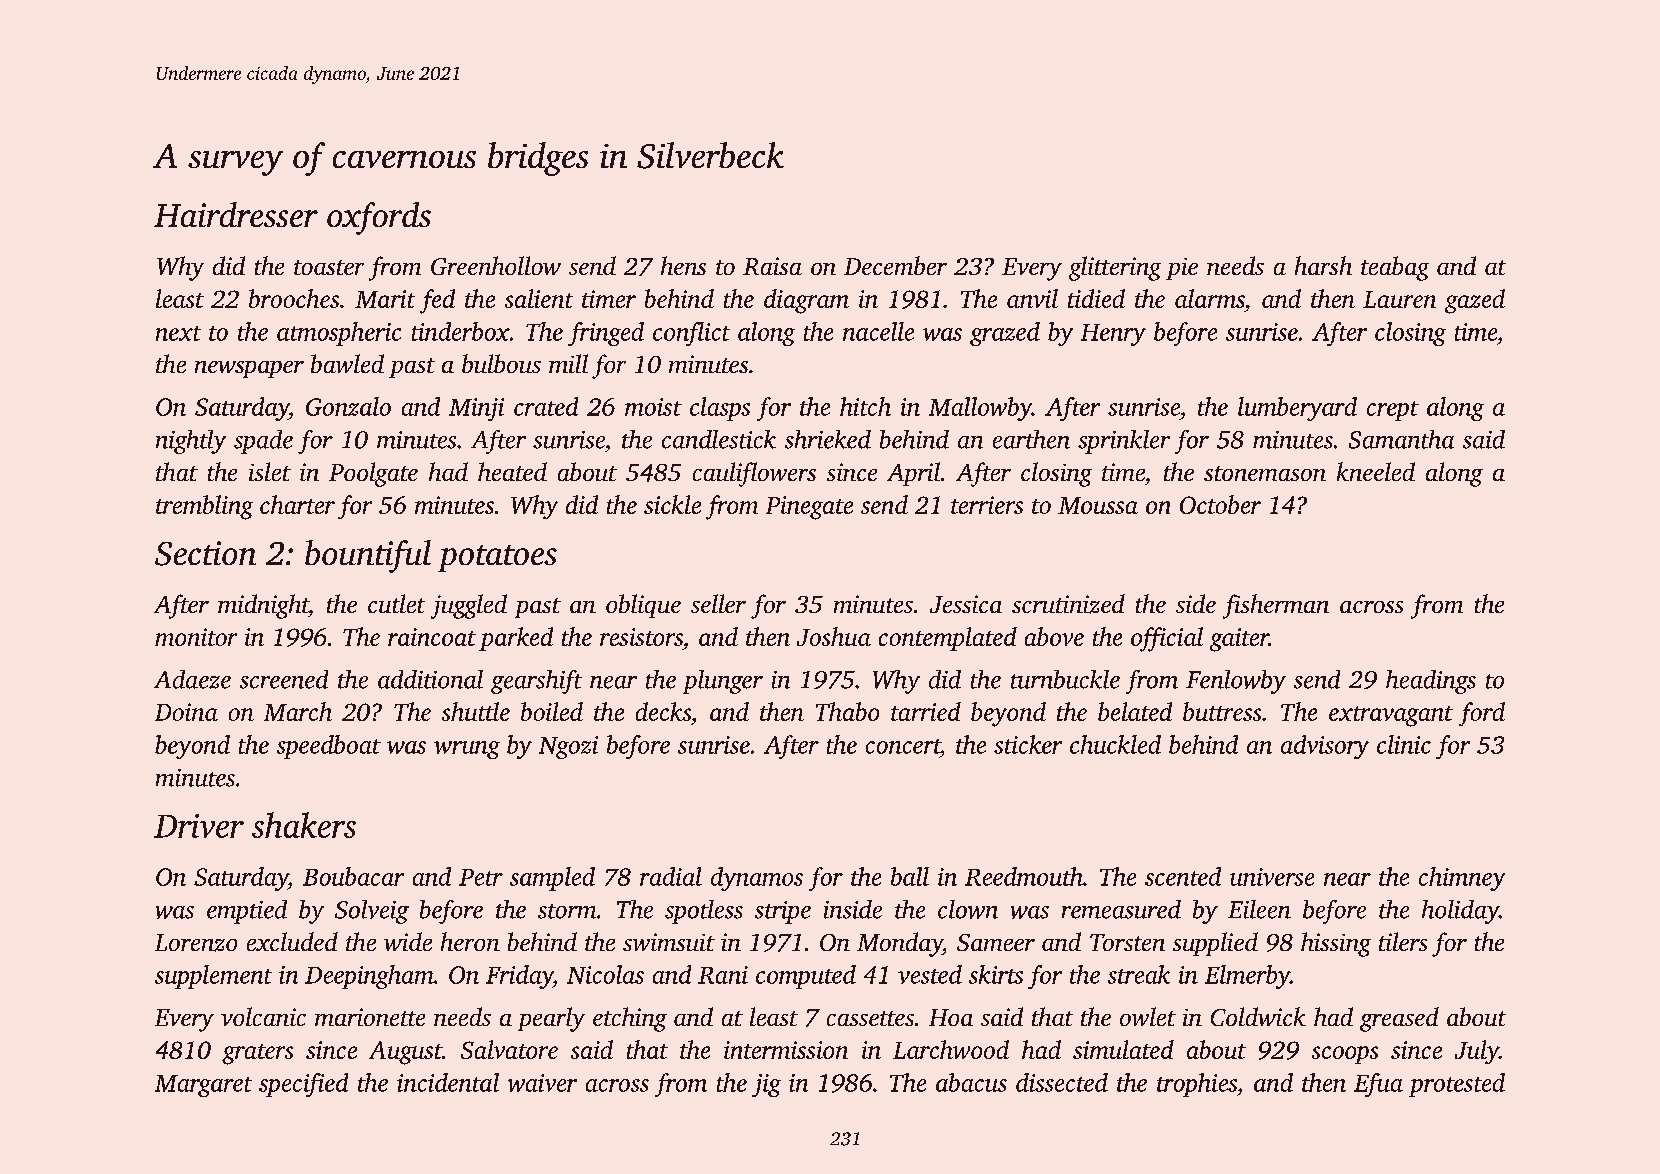 The width and height of the document is (1660, 1174). What do you see at coordinates (1376, 471) in the document?
I see `kneeled` at bounding box center [1376, 471].
